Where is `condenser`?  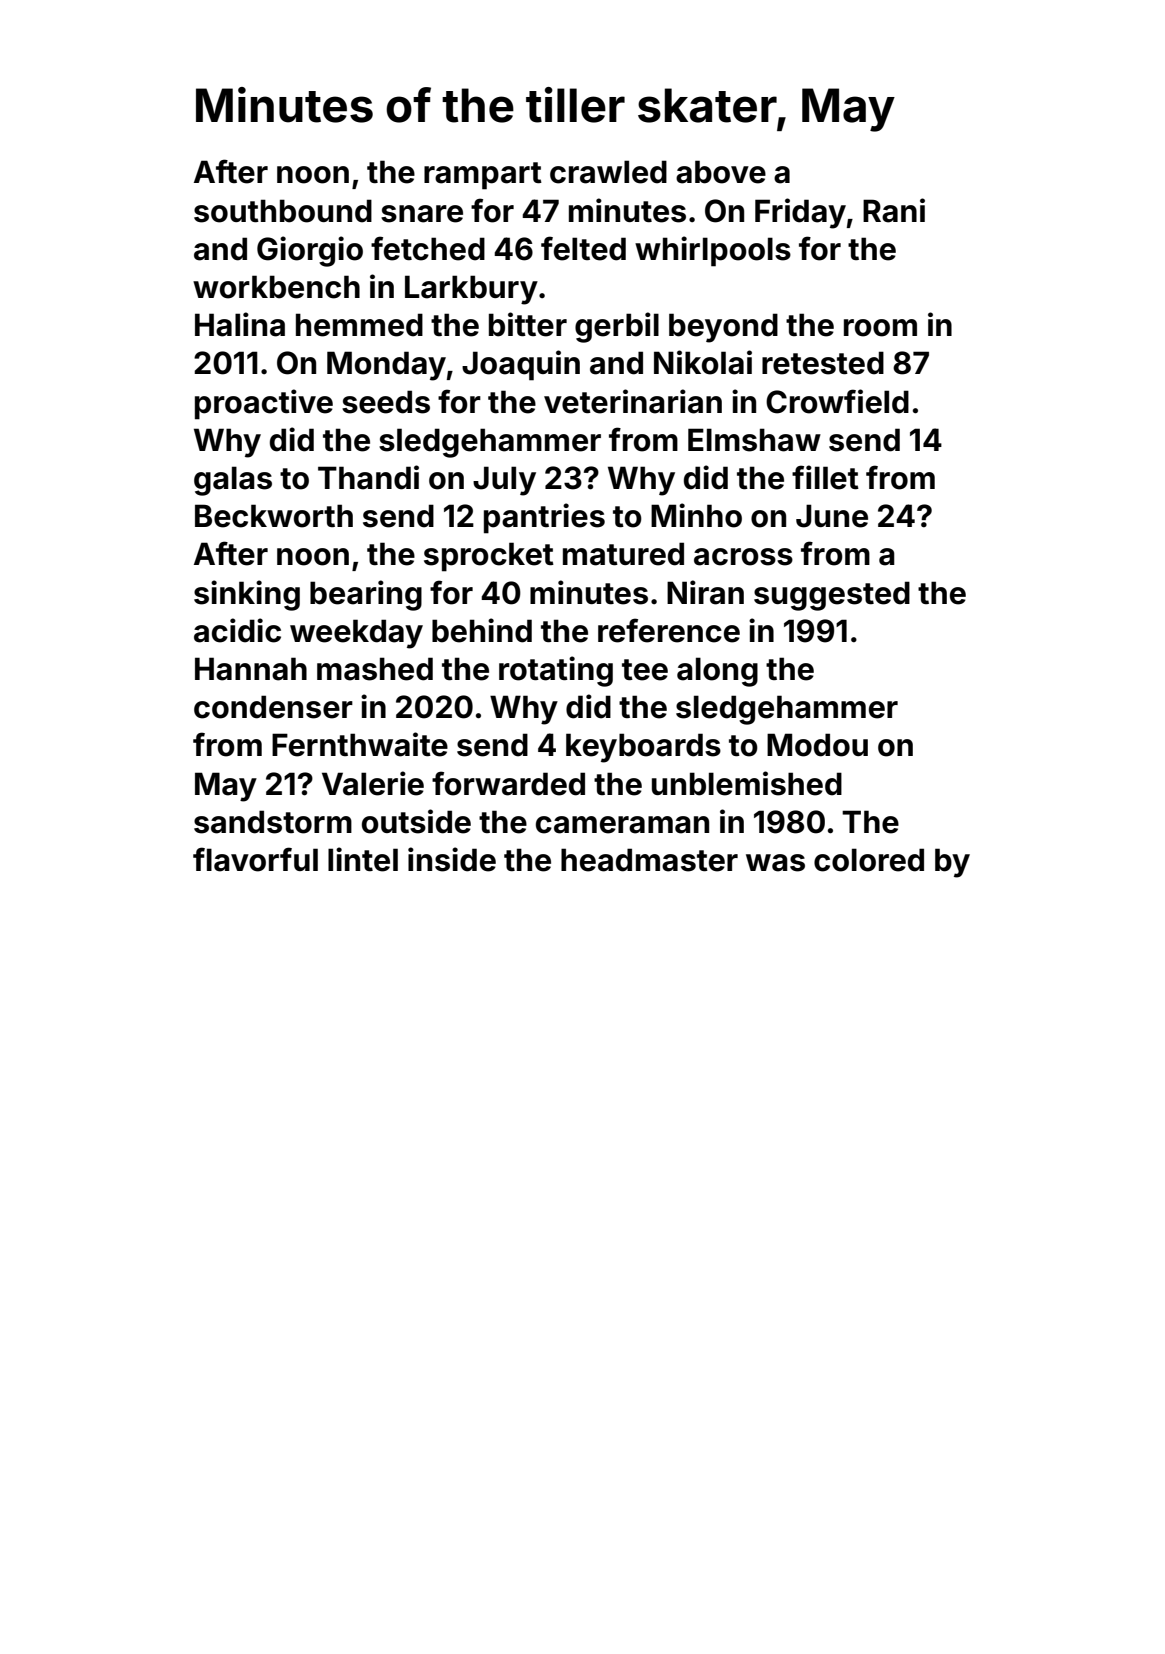 condenser is located at coordinates (273, 707).
